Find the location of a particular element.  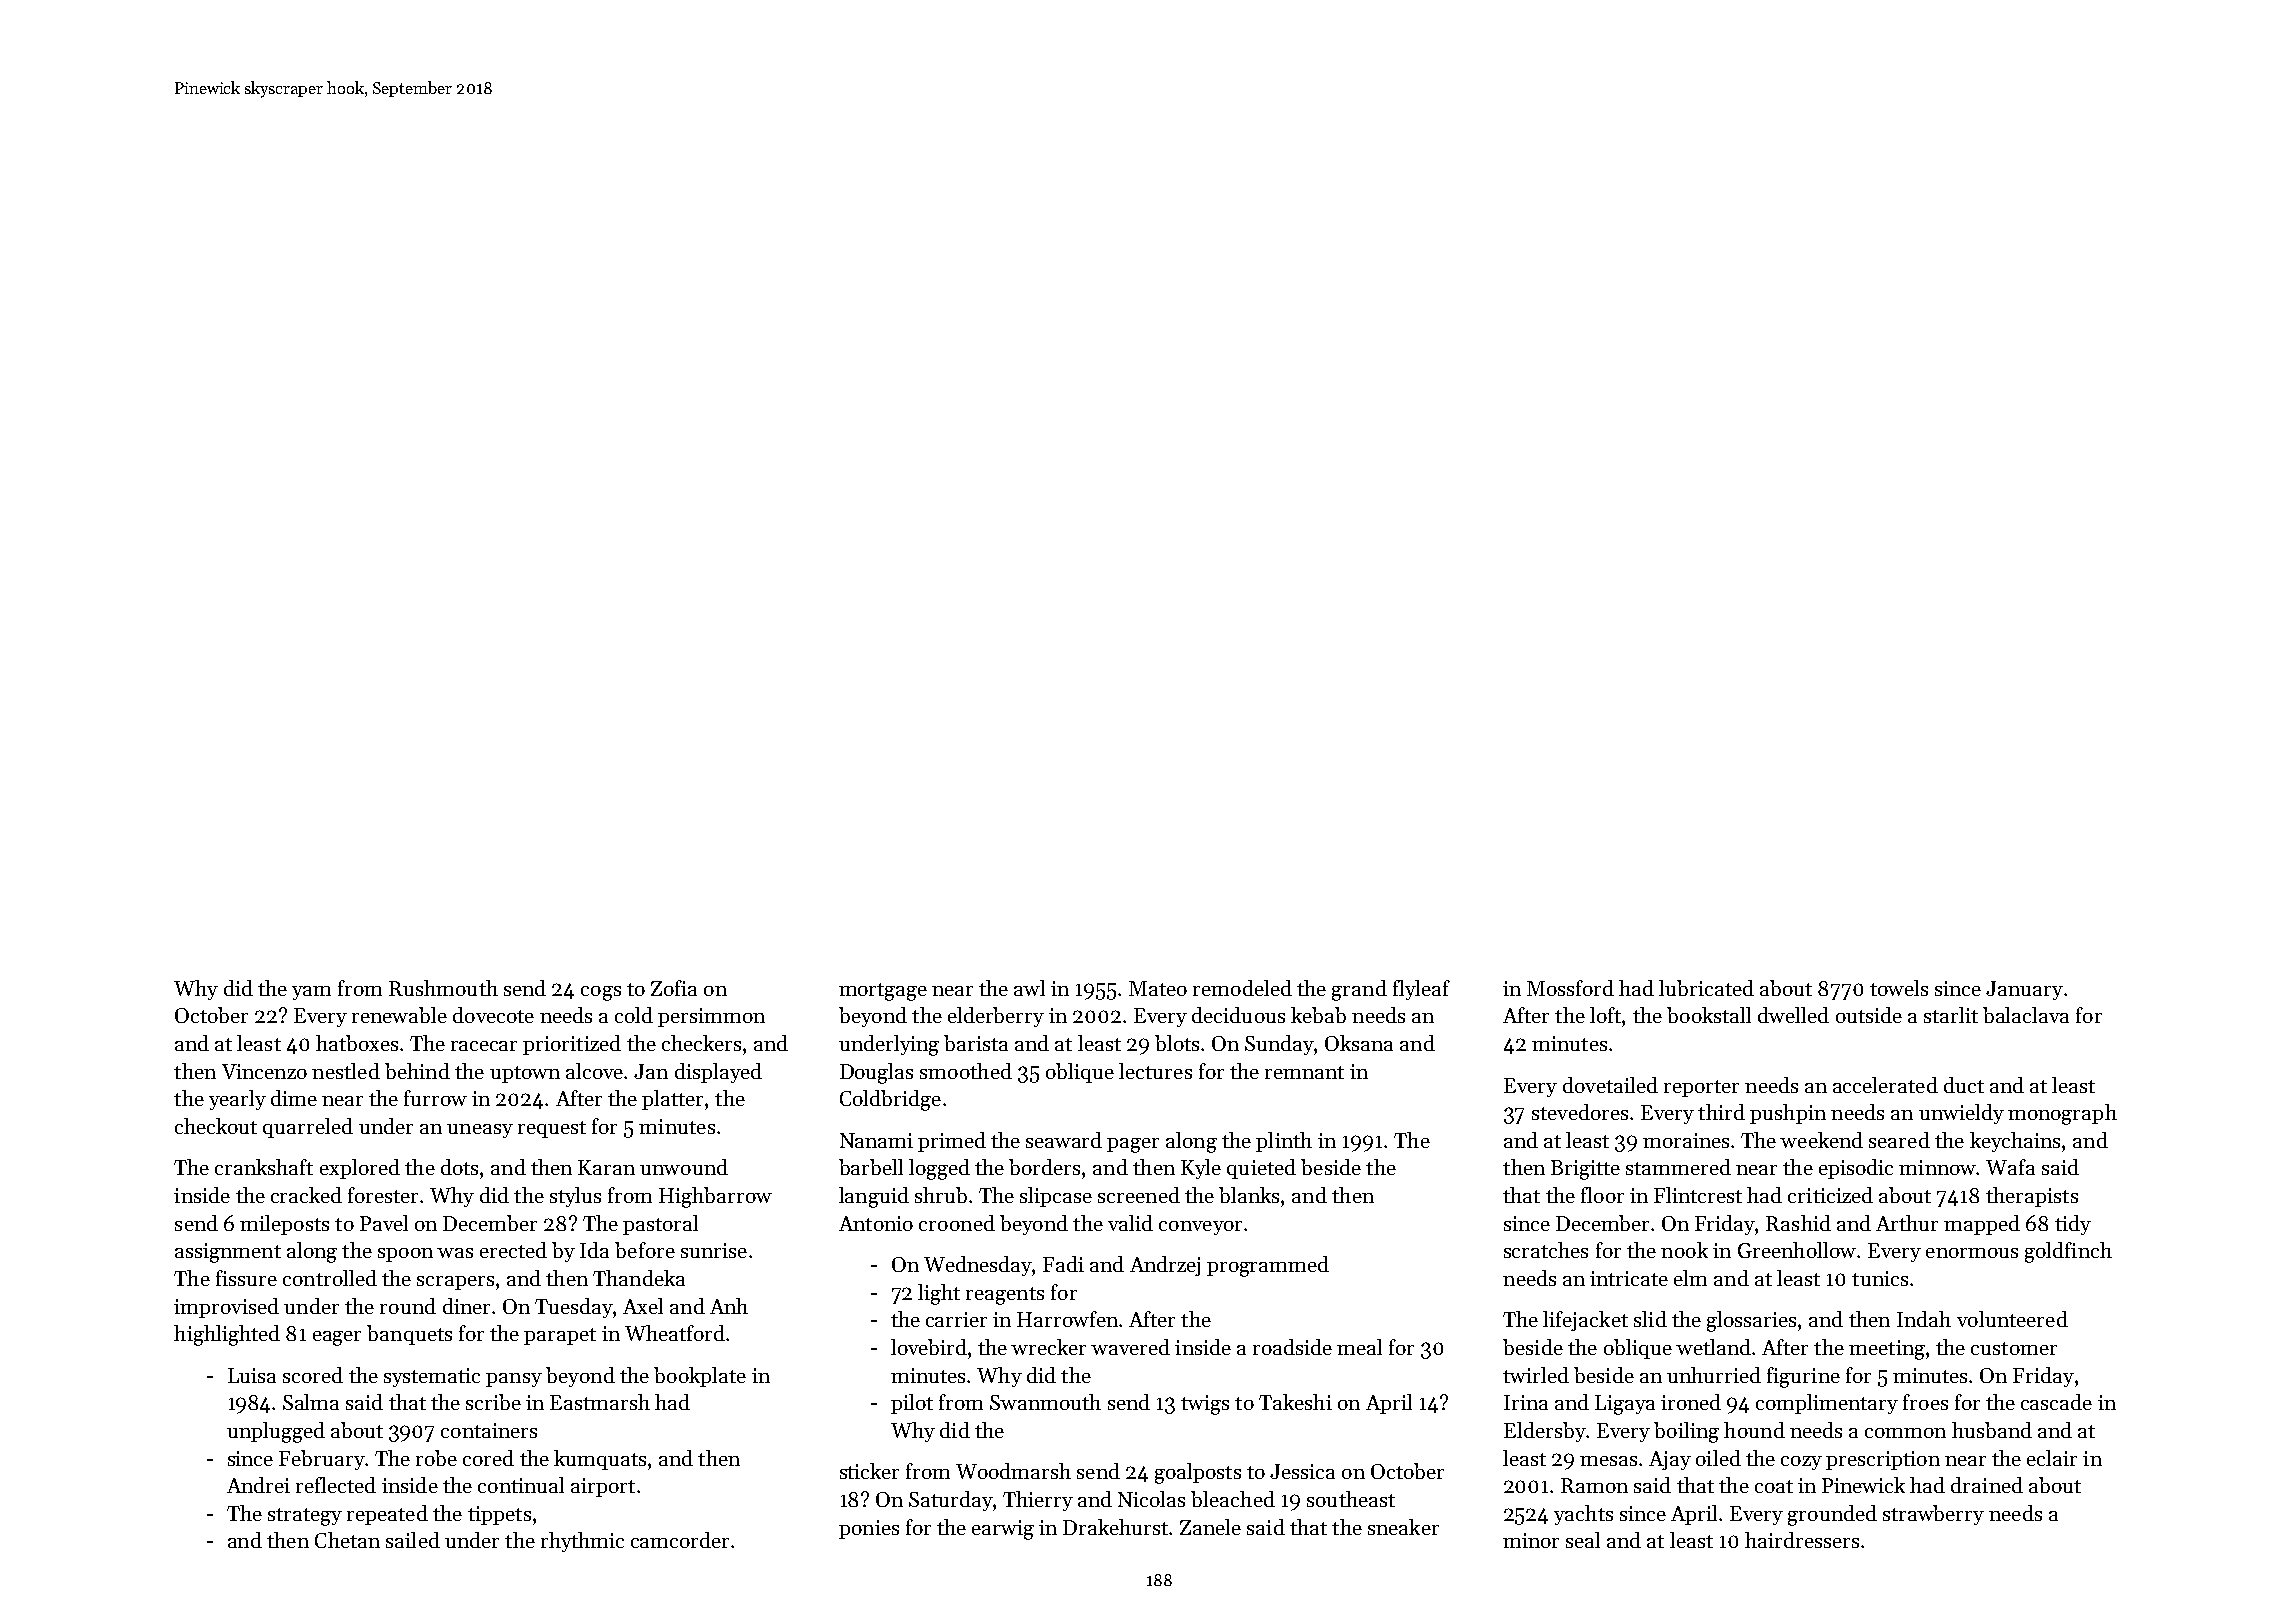

Rushmouth is located at coordinates (443, 988).
